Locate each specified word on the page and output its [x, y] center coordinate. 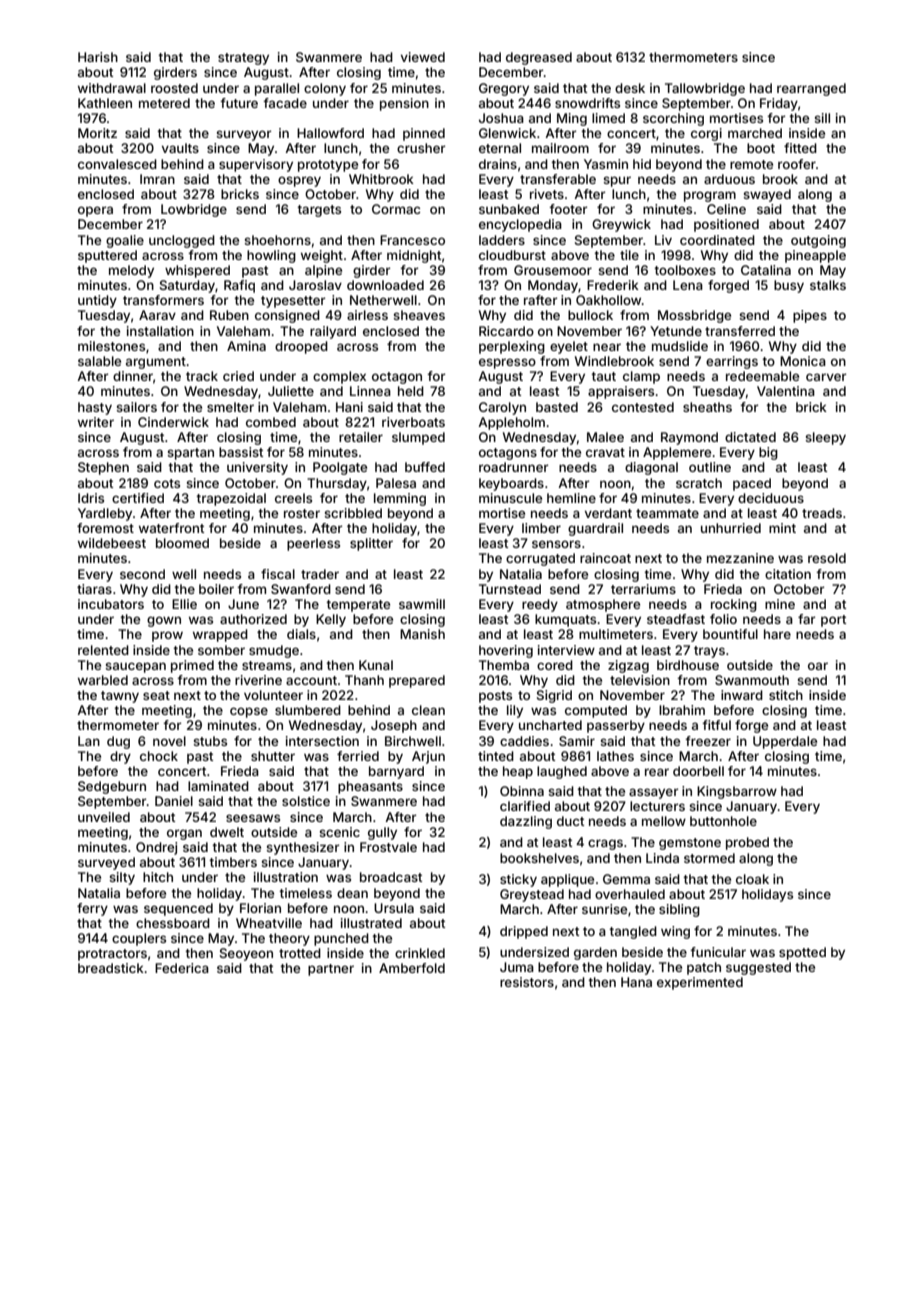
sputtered [107, 256]
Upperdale [785, 742]
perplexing [512, 347]
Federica [182, 968]
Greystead [532, 895]
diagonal [651, 468]
